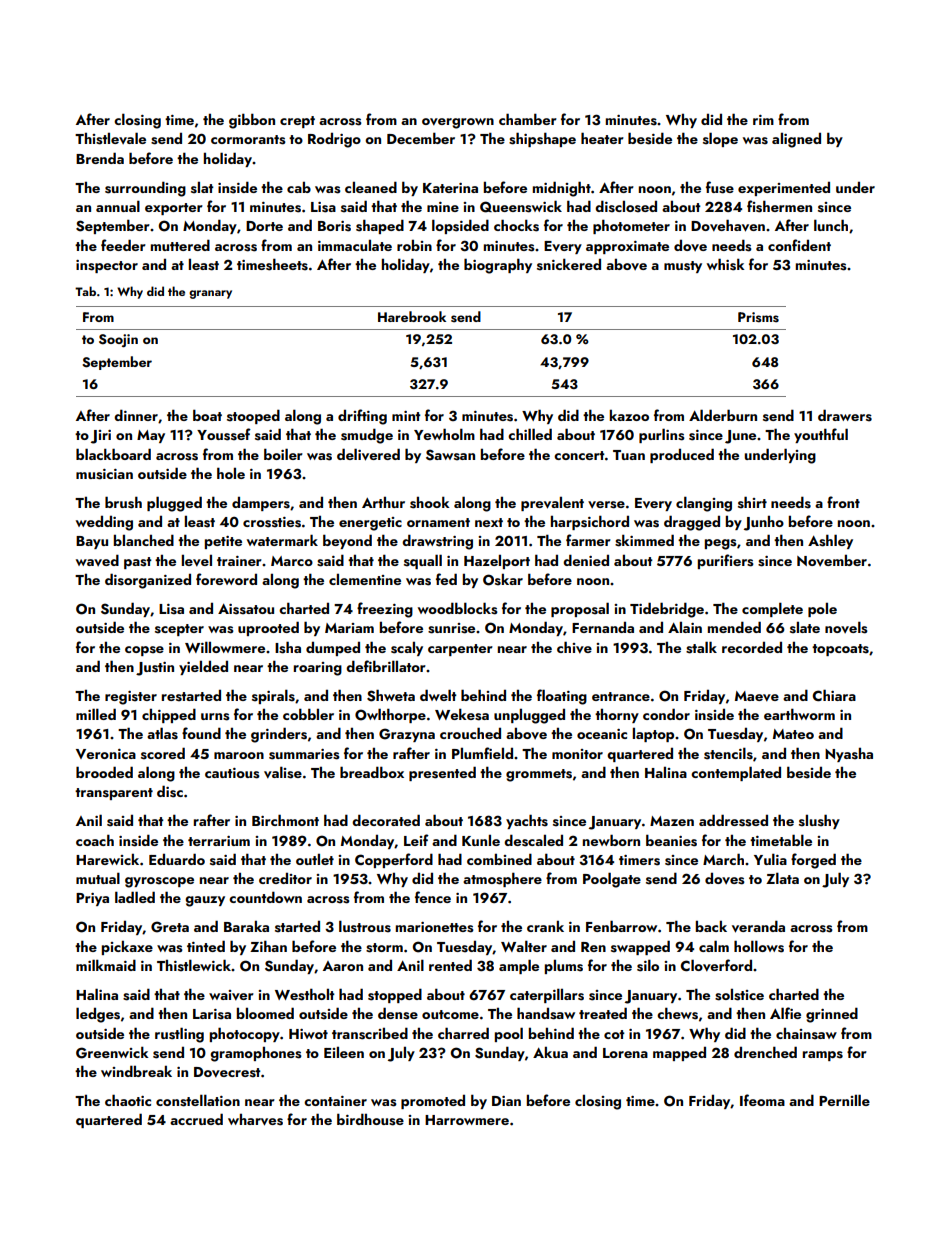  I want to click on storm, so click(384, 948).
